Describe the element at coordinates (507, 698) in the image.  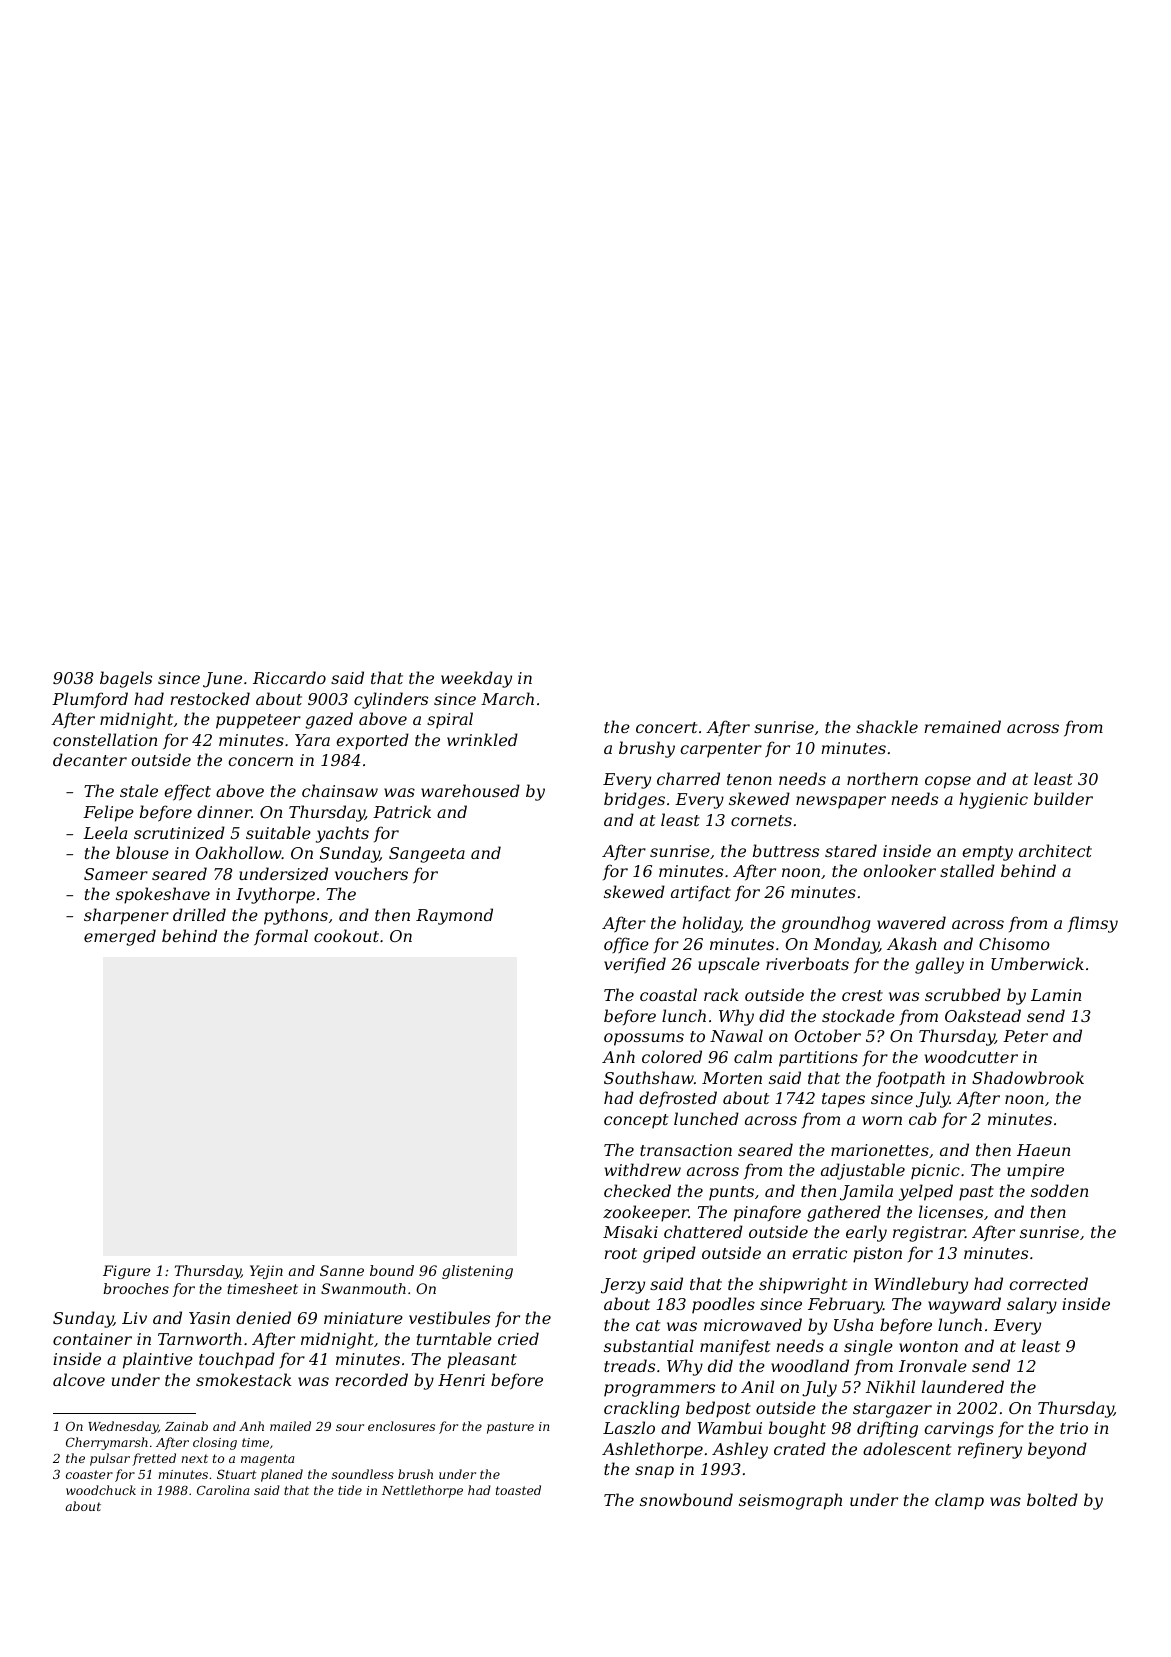
I see `March` at that location.
